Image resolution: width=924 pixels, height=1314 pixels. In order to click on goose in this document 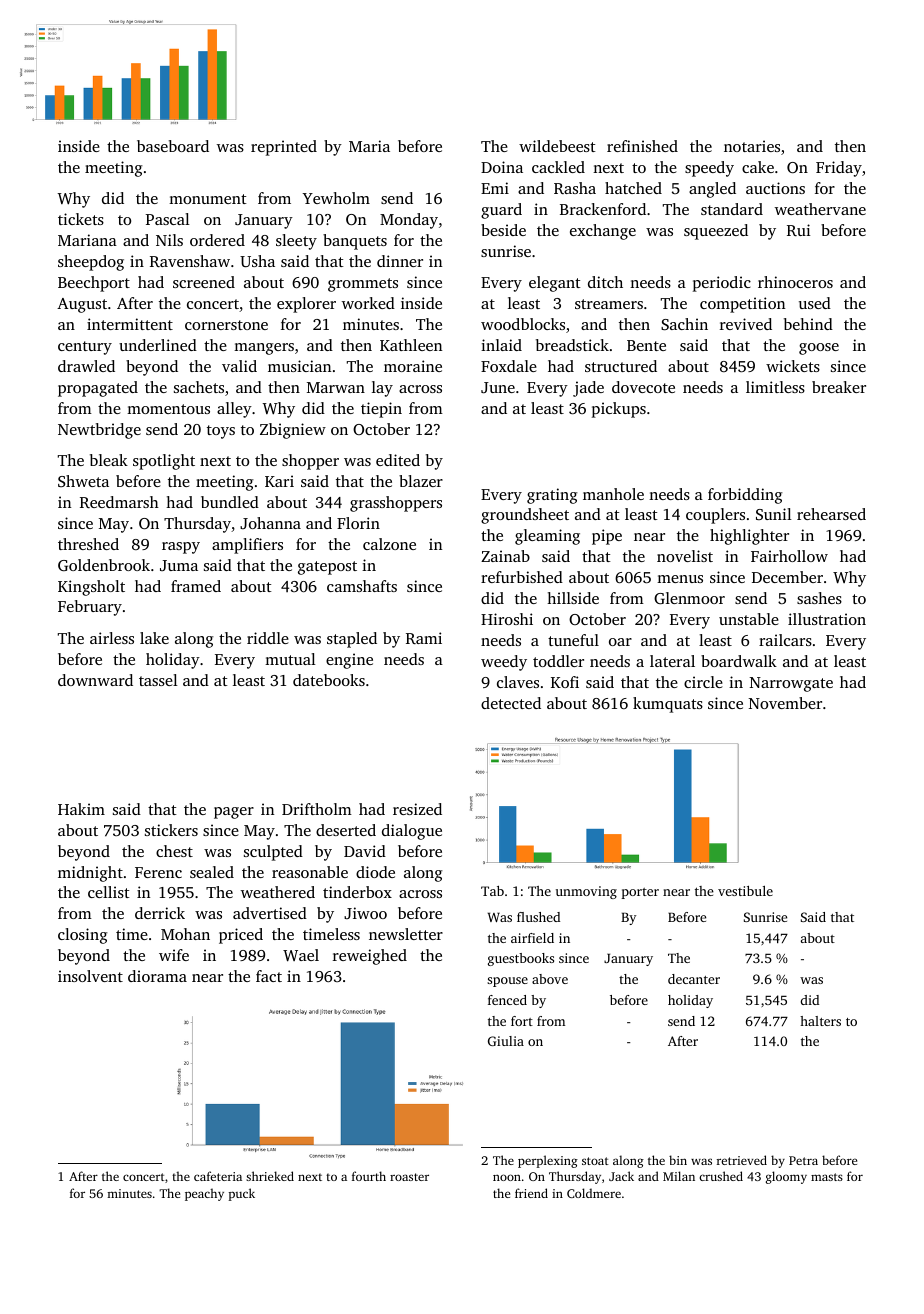, I will do `click(819, 349)`.
